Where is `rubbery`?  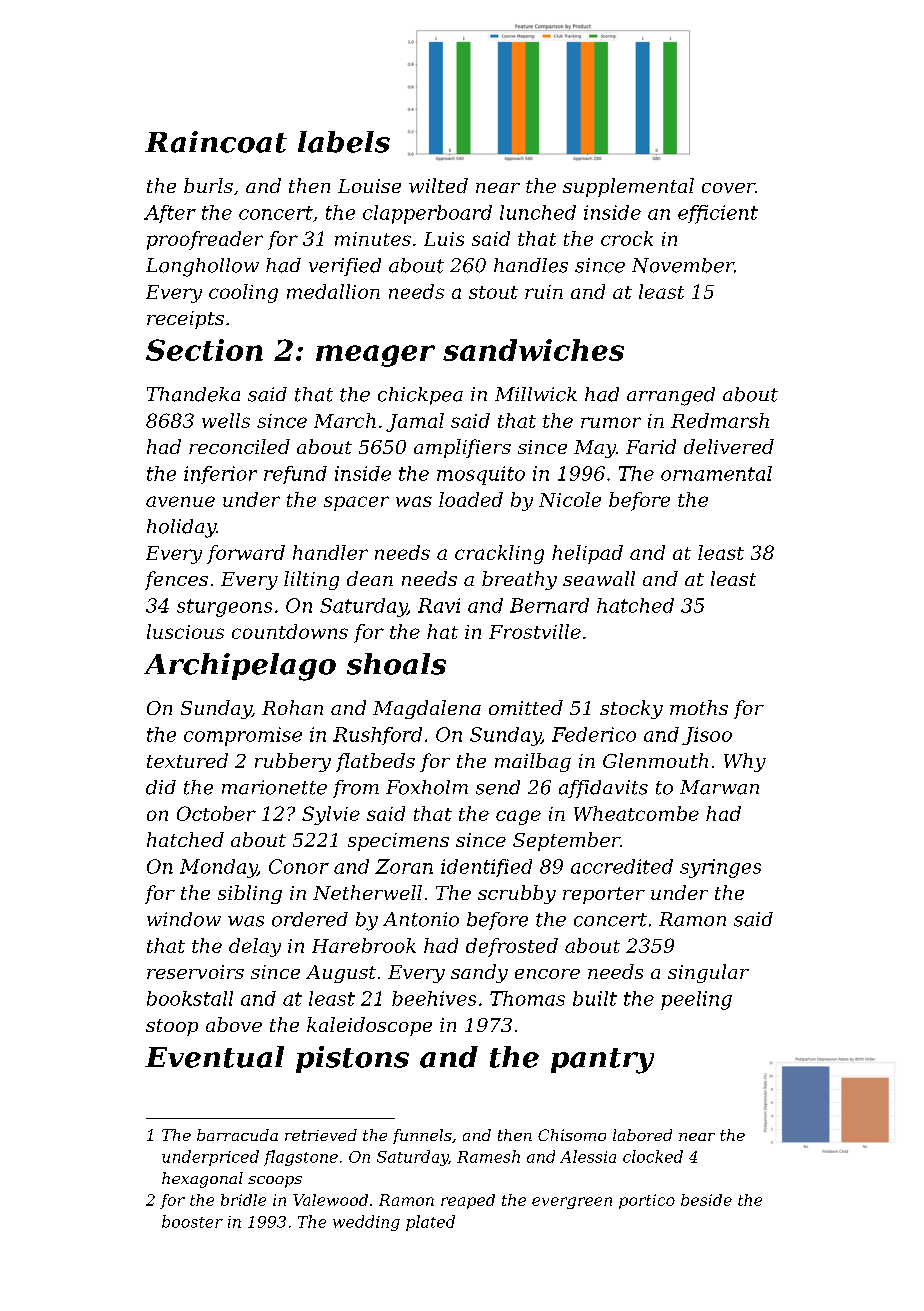 rubbery is located at coordinates (293, 762).
